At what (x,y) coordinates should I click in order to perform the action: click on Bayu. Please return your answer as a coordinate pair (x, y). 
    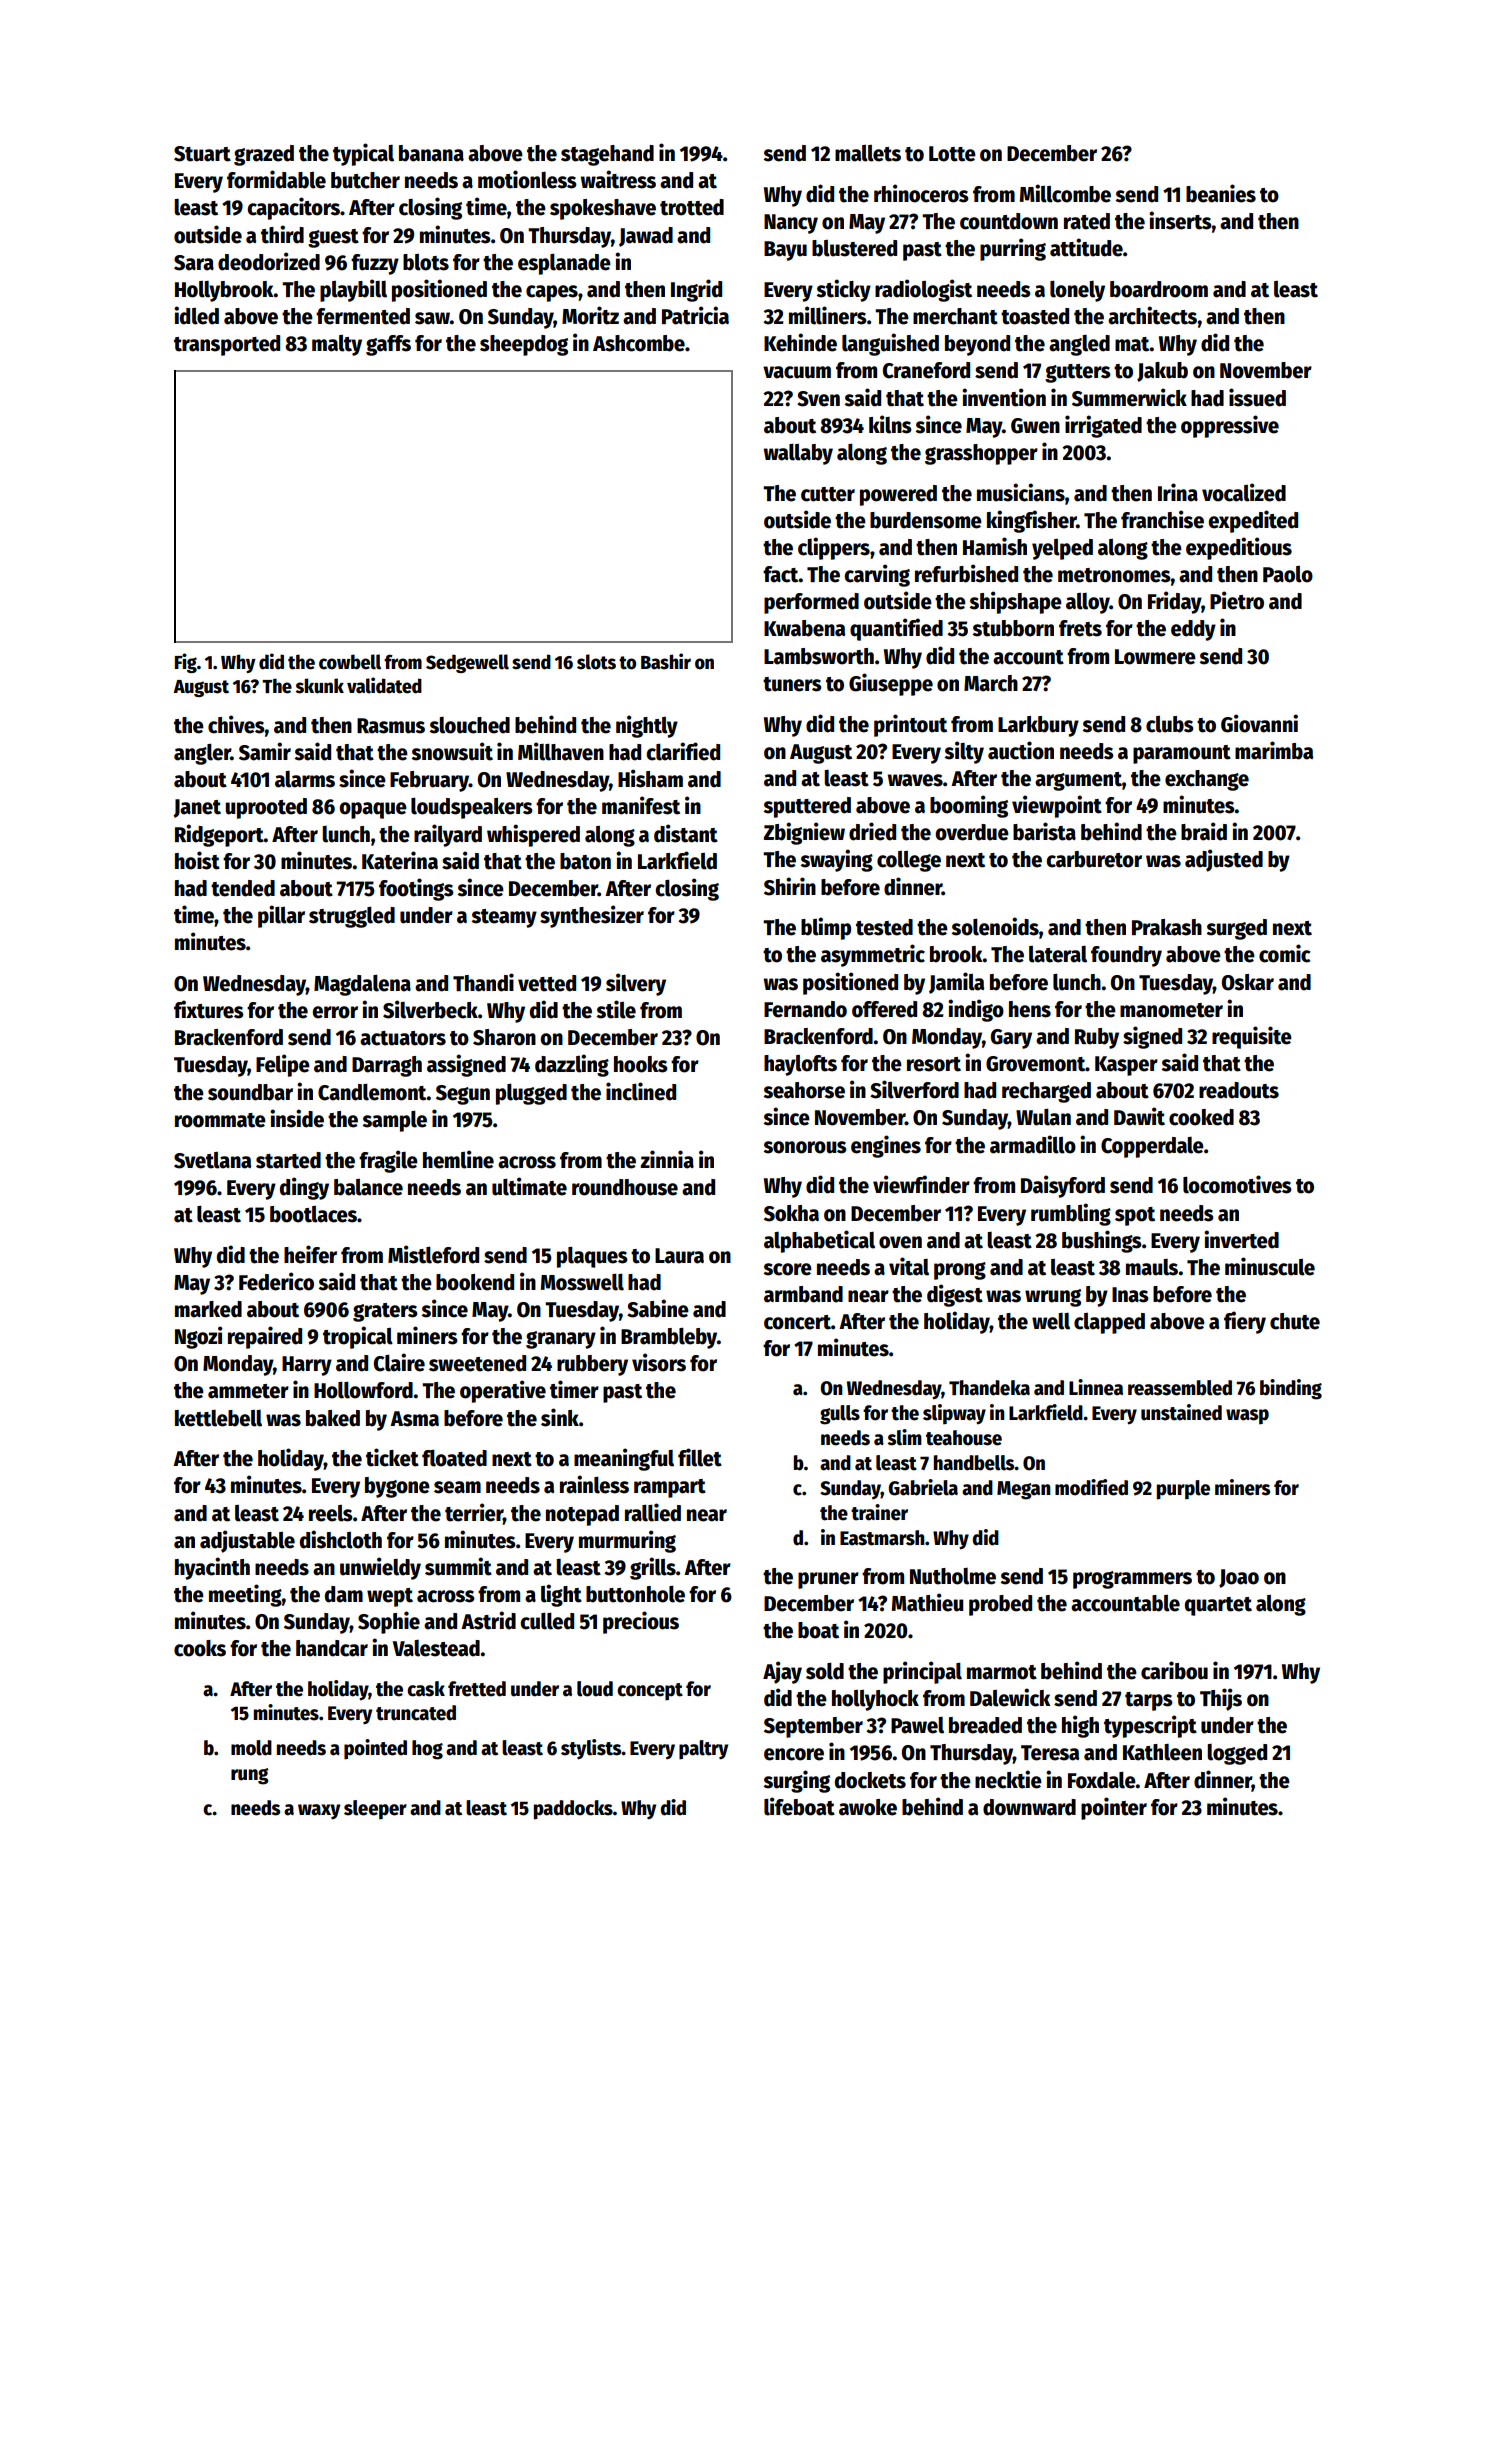
    Looking at the image, I should click on (785, 251).
